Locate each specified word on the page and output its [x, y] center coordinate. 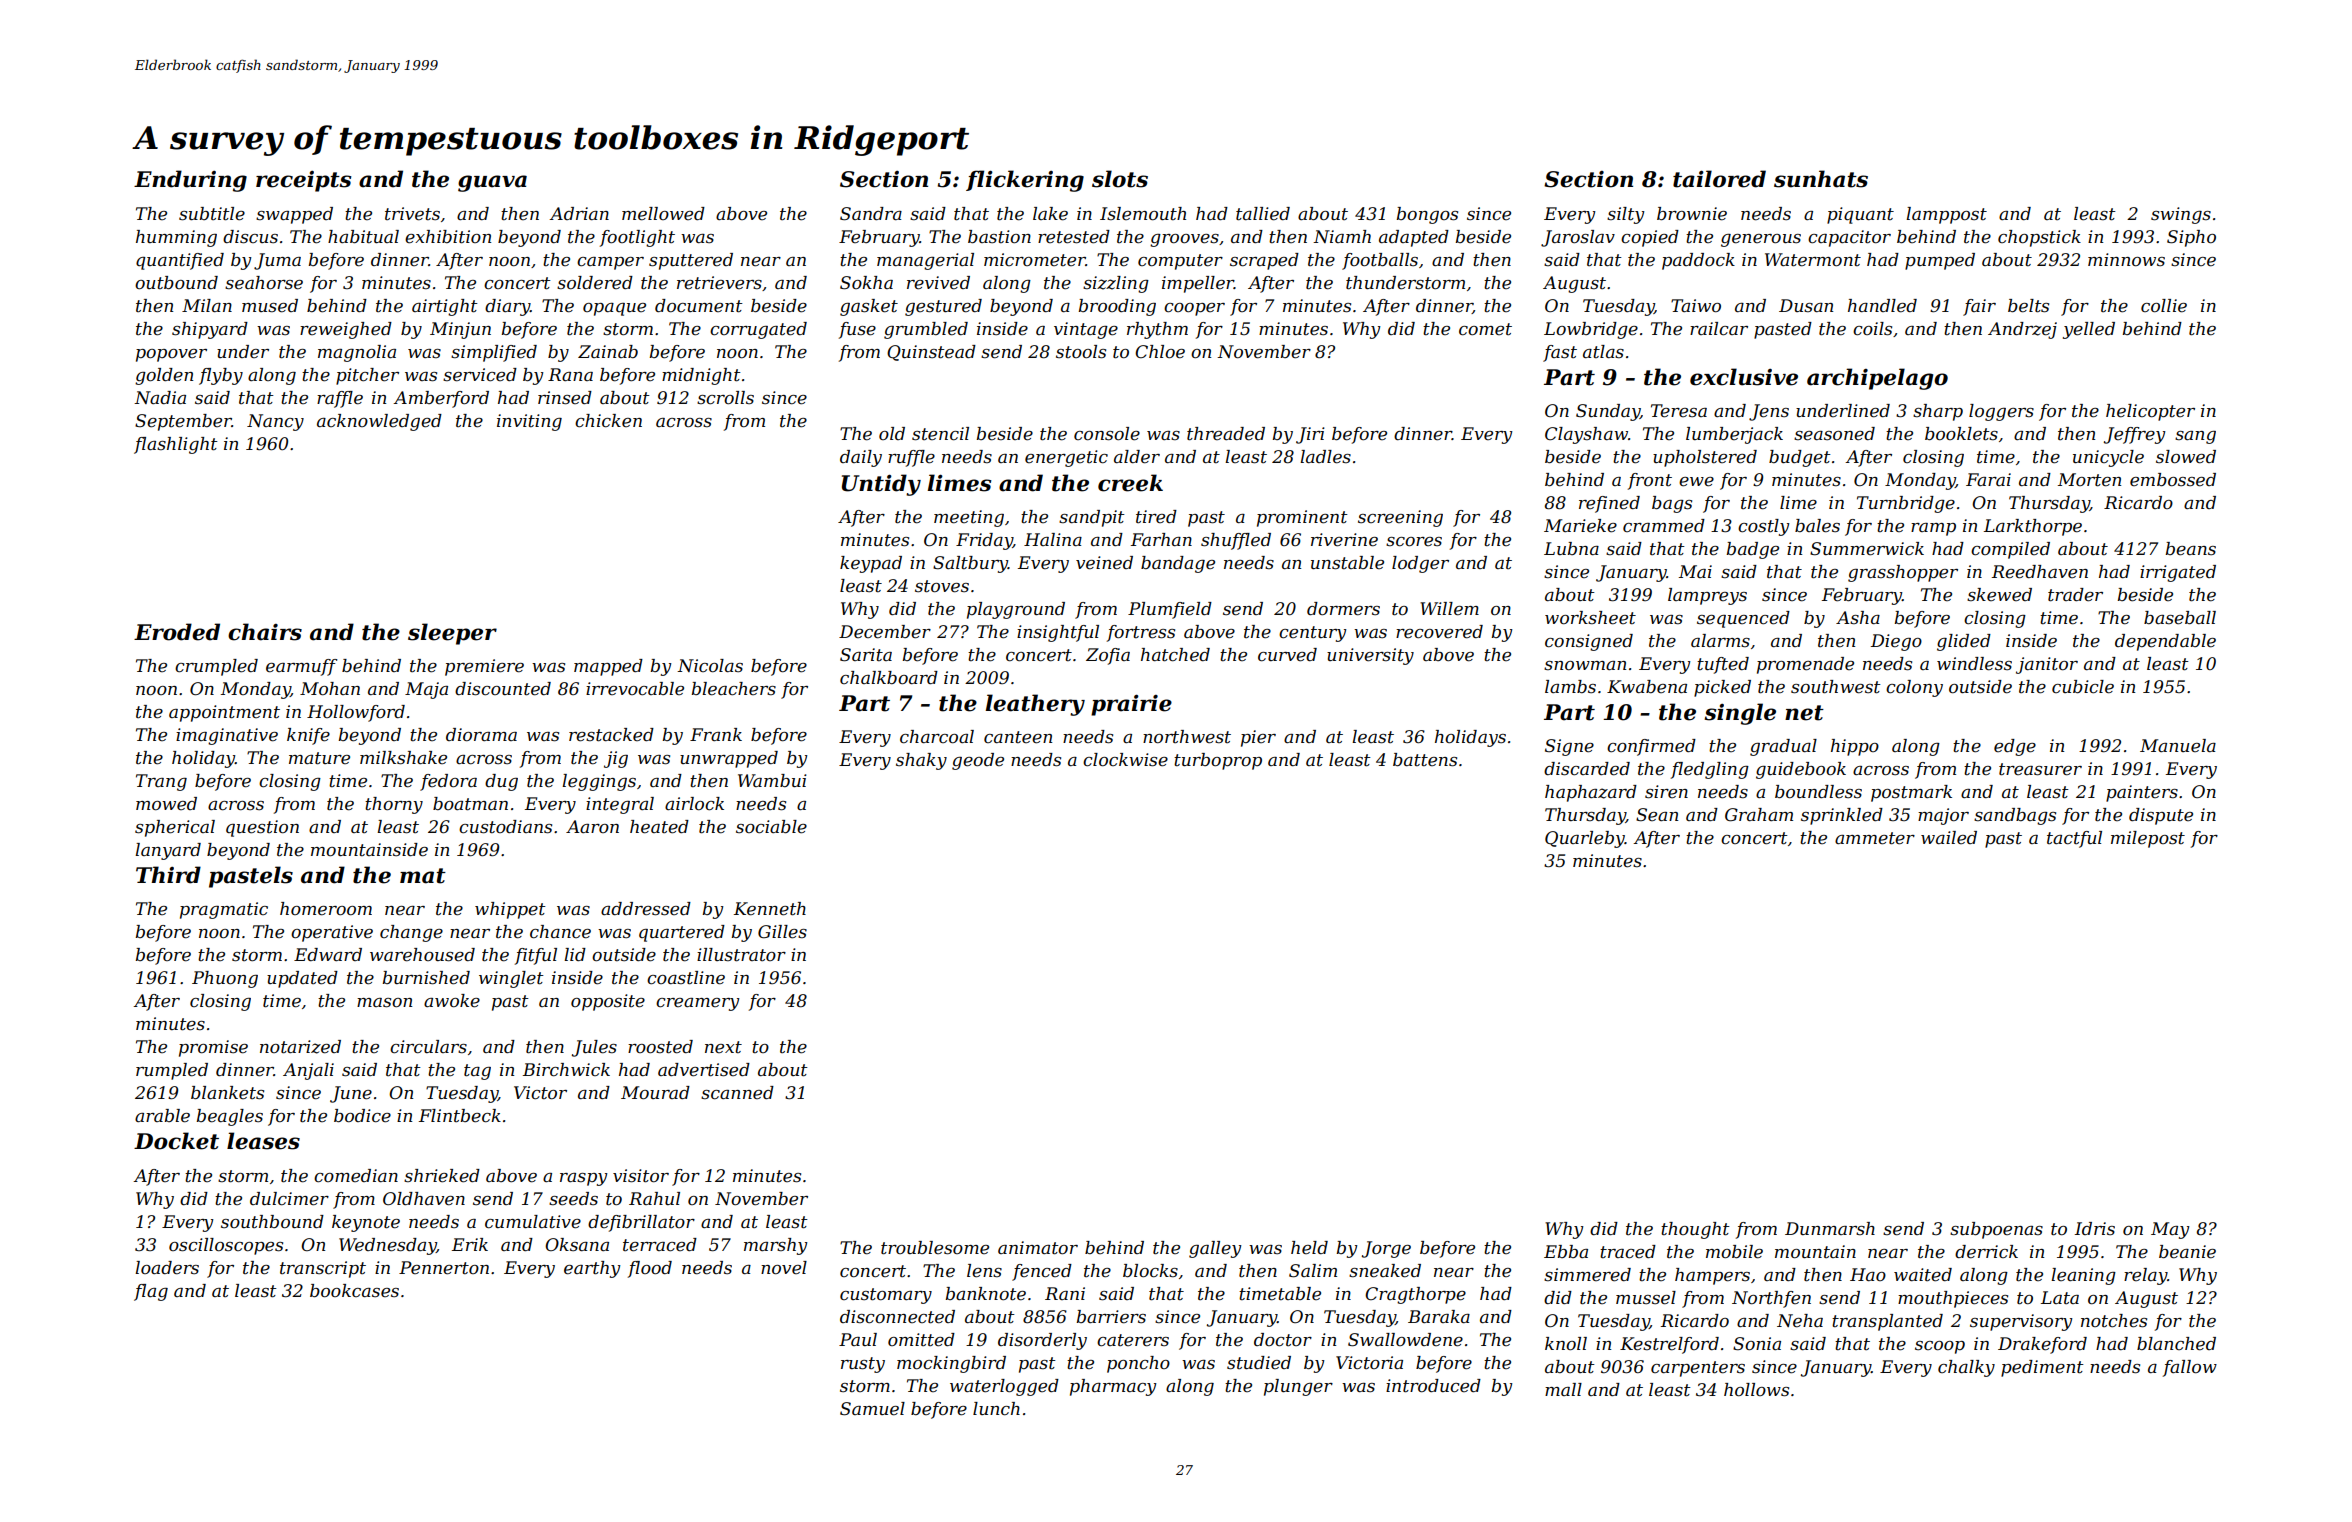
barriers [1111, 1317]
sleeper [452, 634]
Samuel [872, 1409]
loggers [2001, 412]
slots [1120, 179]
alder [1137, 457]
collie [2164, 306]
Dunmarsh [1830, 1228]
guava [492, 183]
